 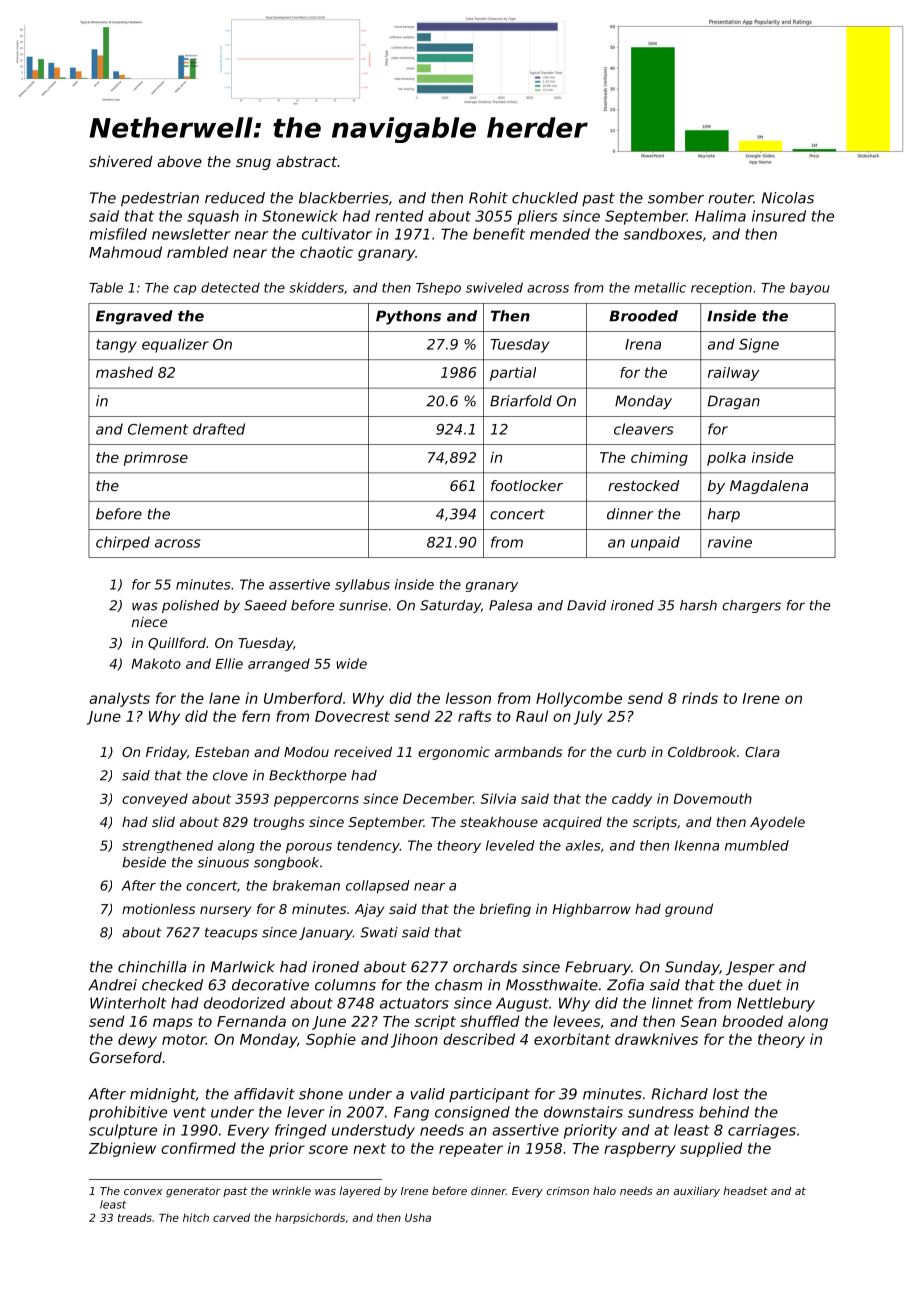 I want to click on collapsed, so click(x=378, y=887).
